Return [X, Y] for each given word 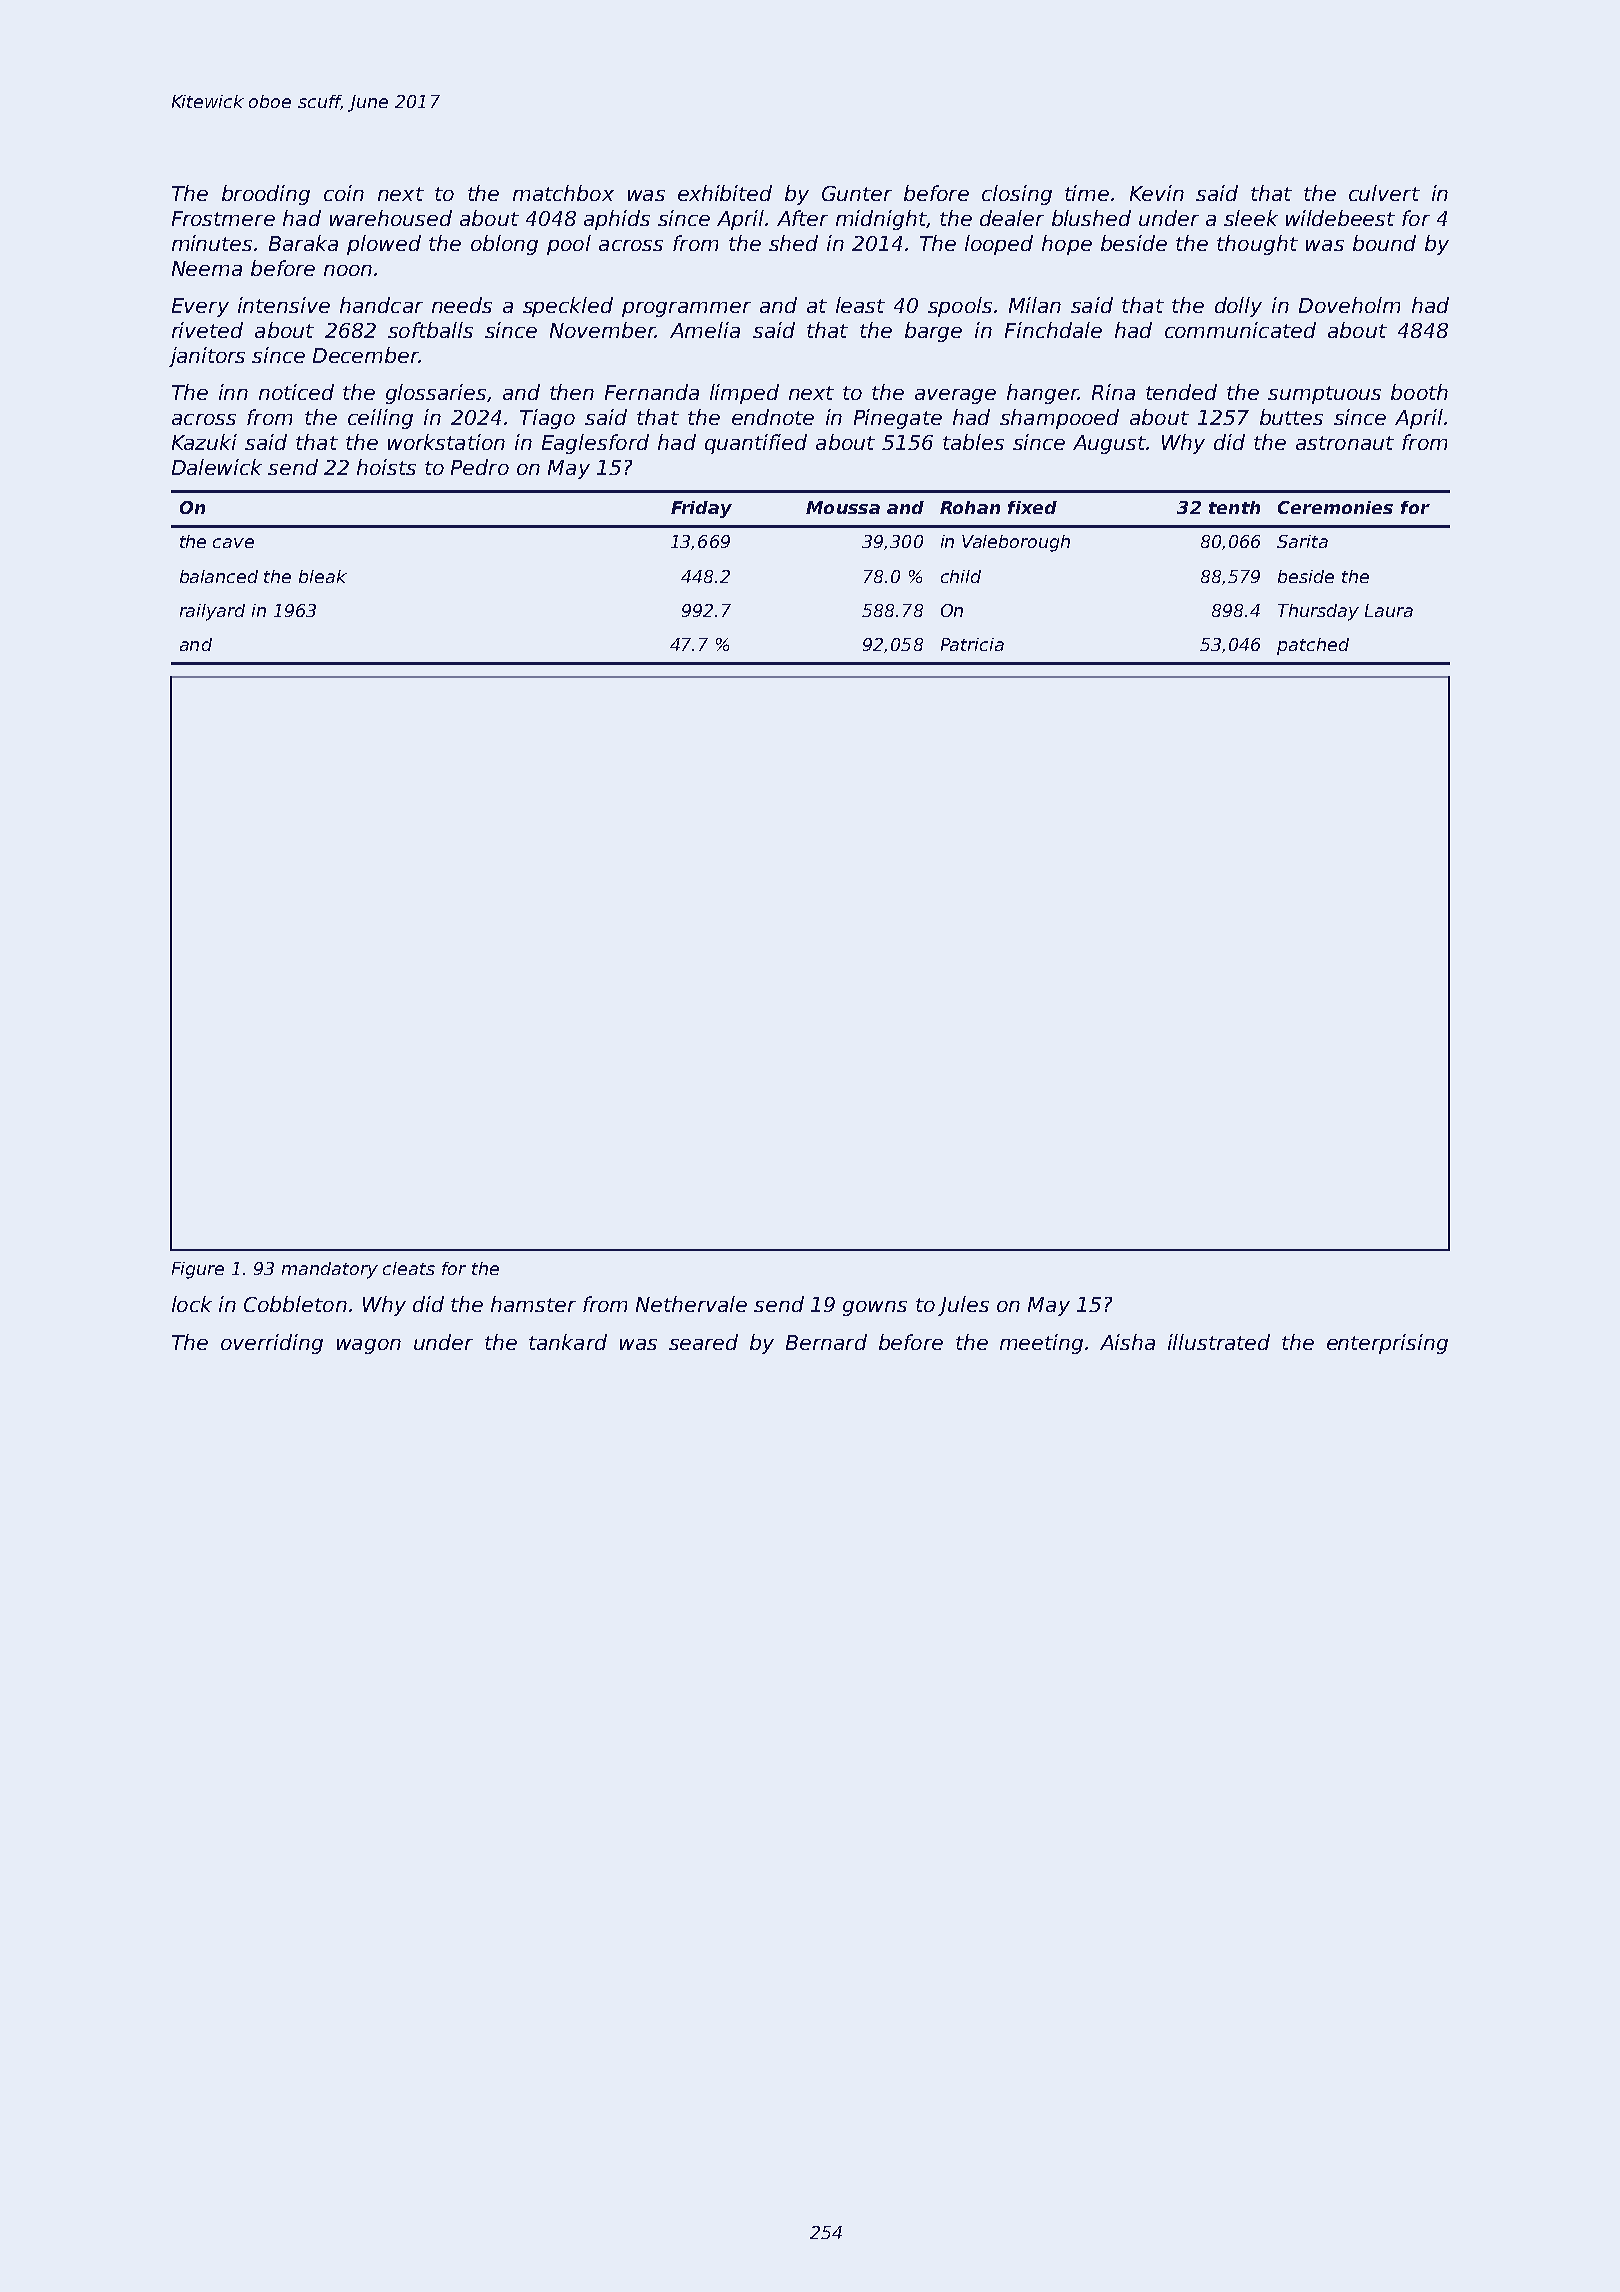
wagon [369, 1346]
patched [1313, 646]
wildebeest [1340, 218]
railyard [212, 612]
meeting [1041, 1344]
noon [348, 270]
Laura [1389, 610]
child [961, 576]
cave [233, 543]
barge [933, 332]
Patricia [972, 644]
